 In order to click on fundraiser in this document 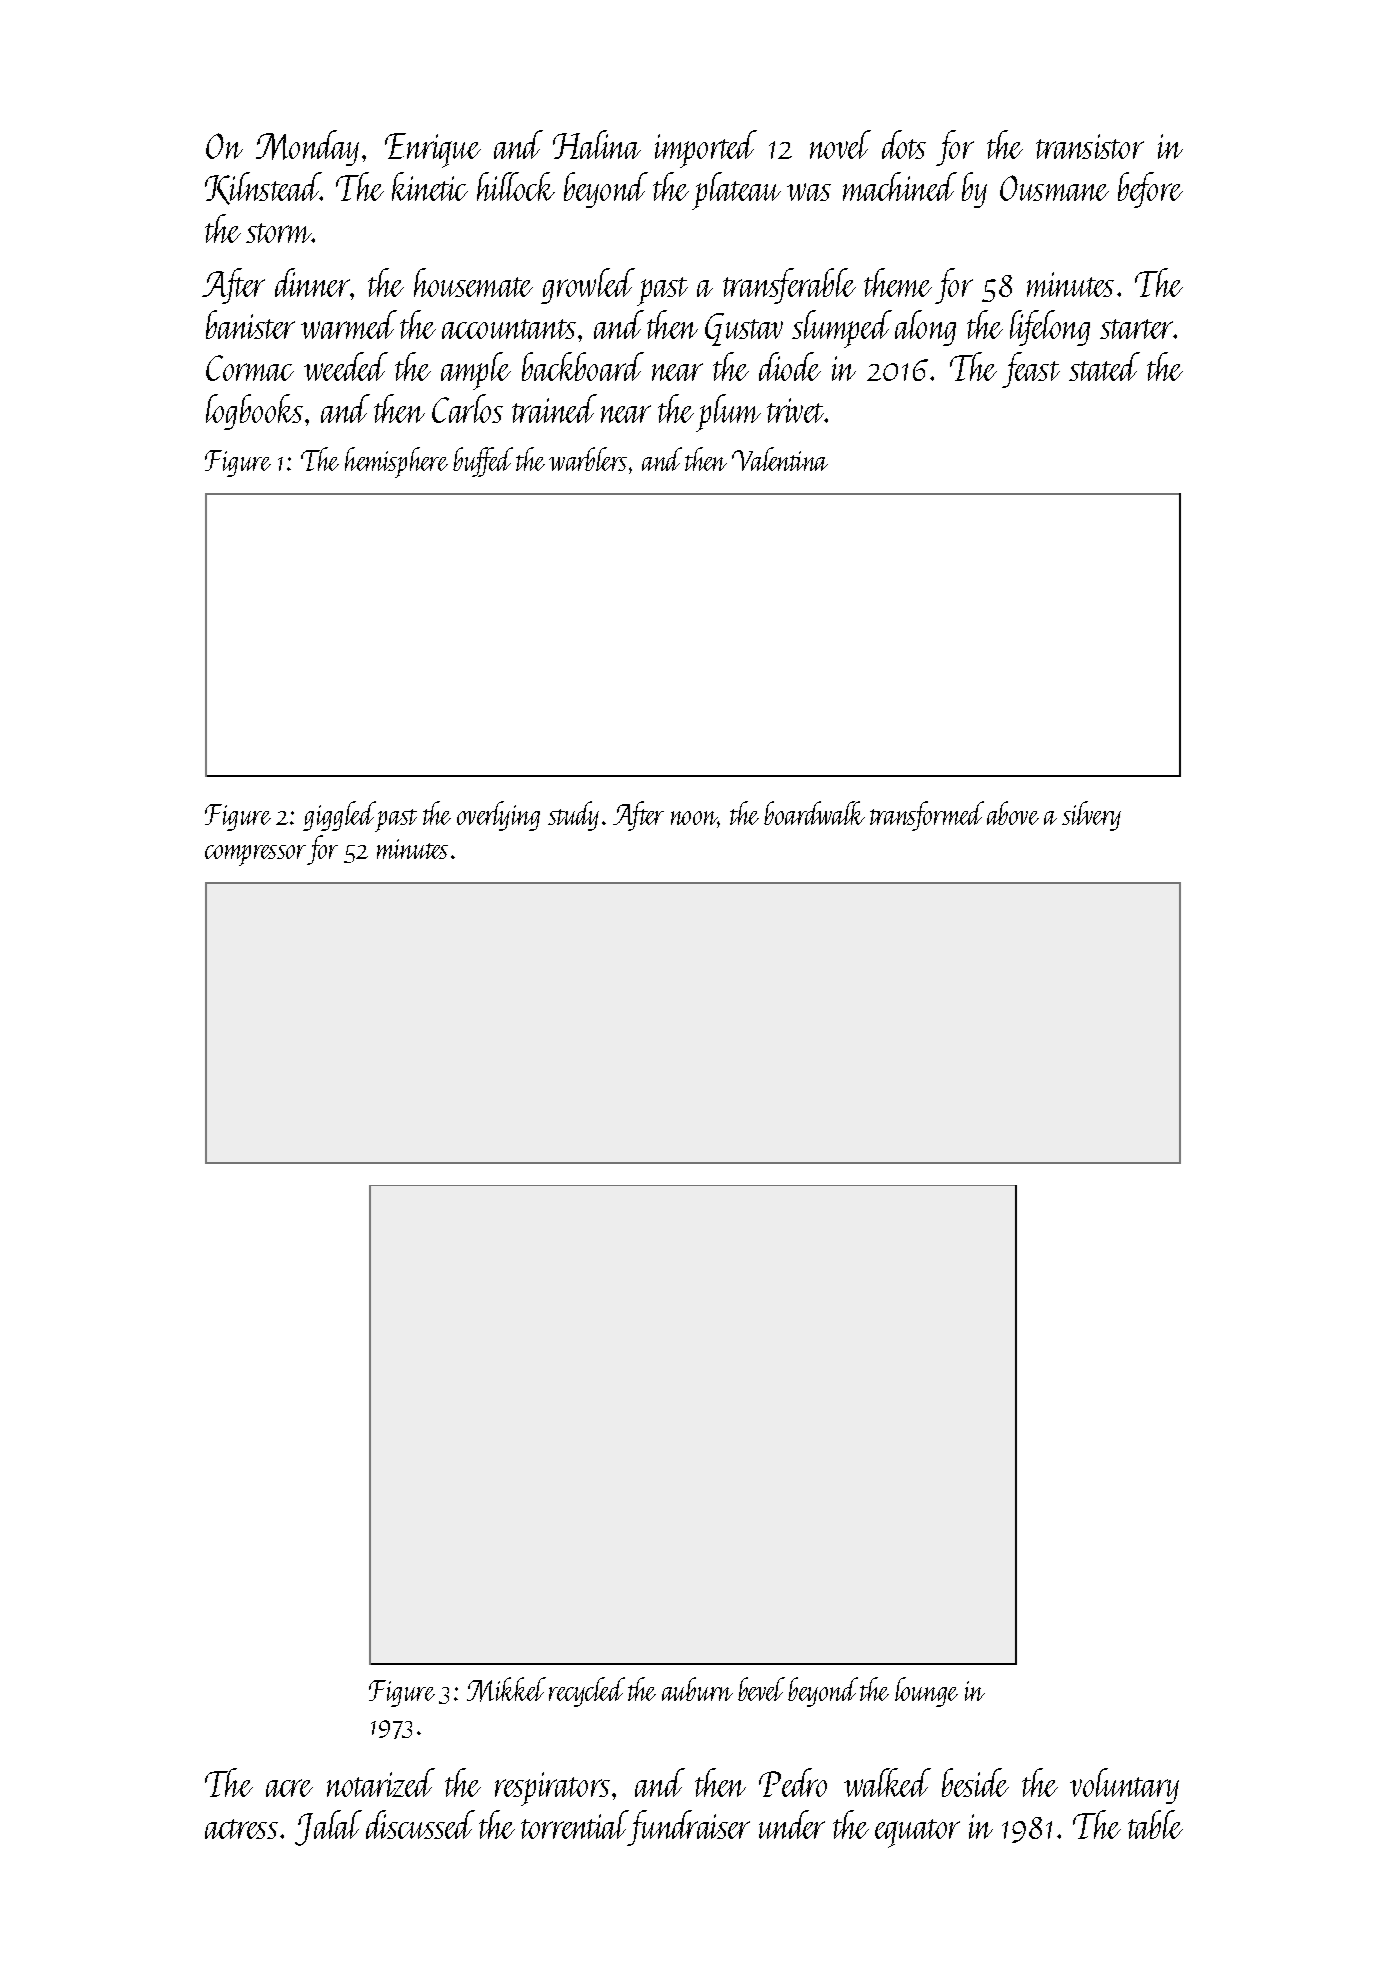, I will do `click(689, 1828)`.
